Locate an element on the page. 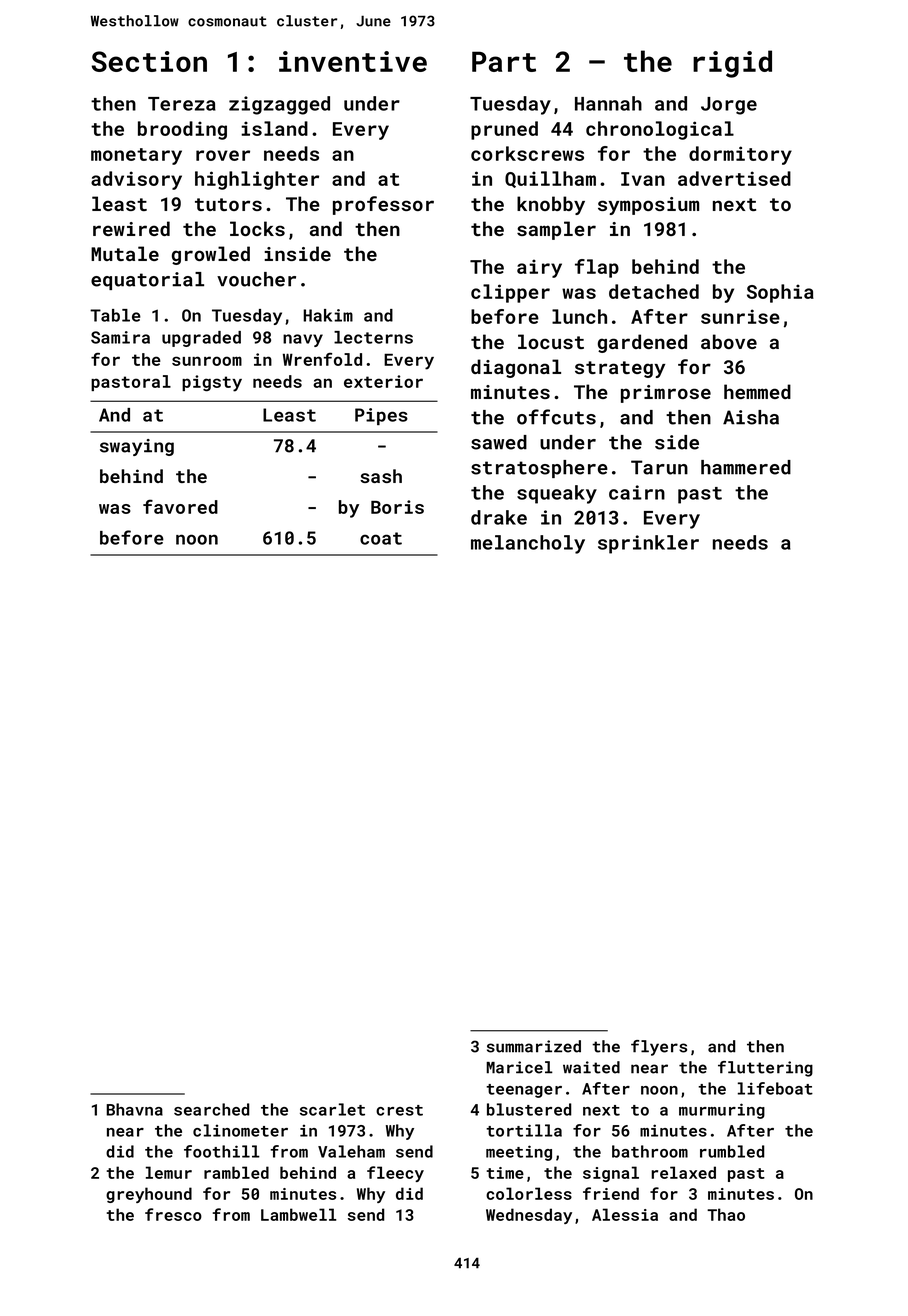  Jorge is located at coordinates (729, 106).
